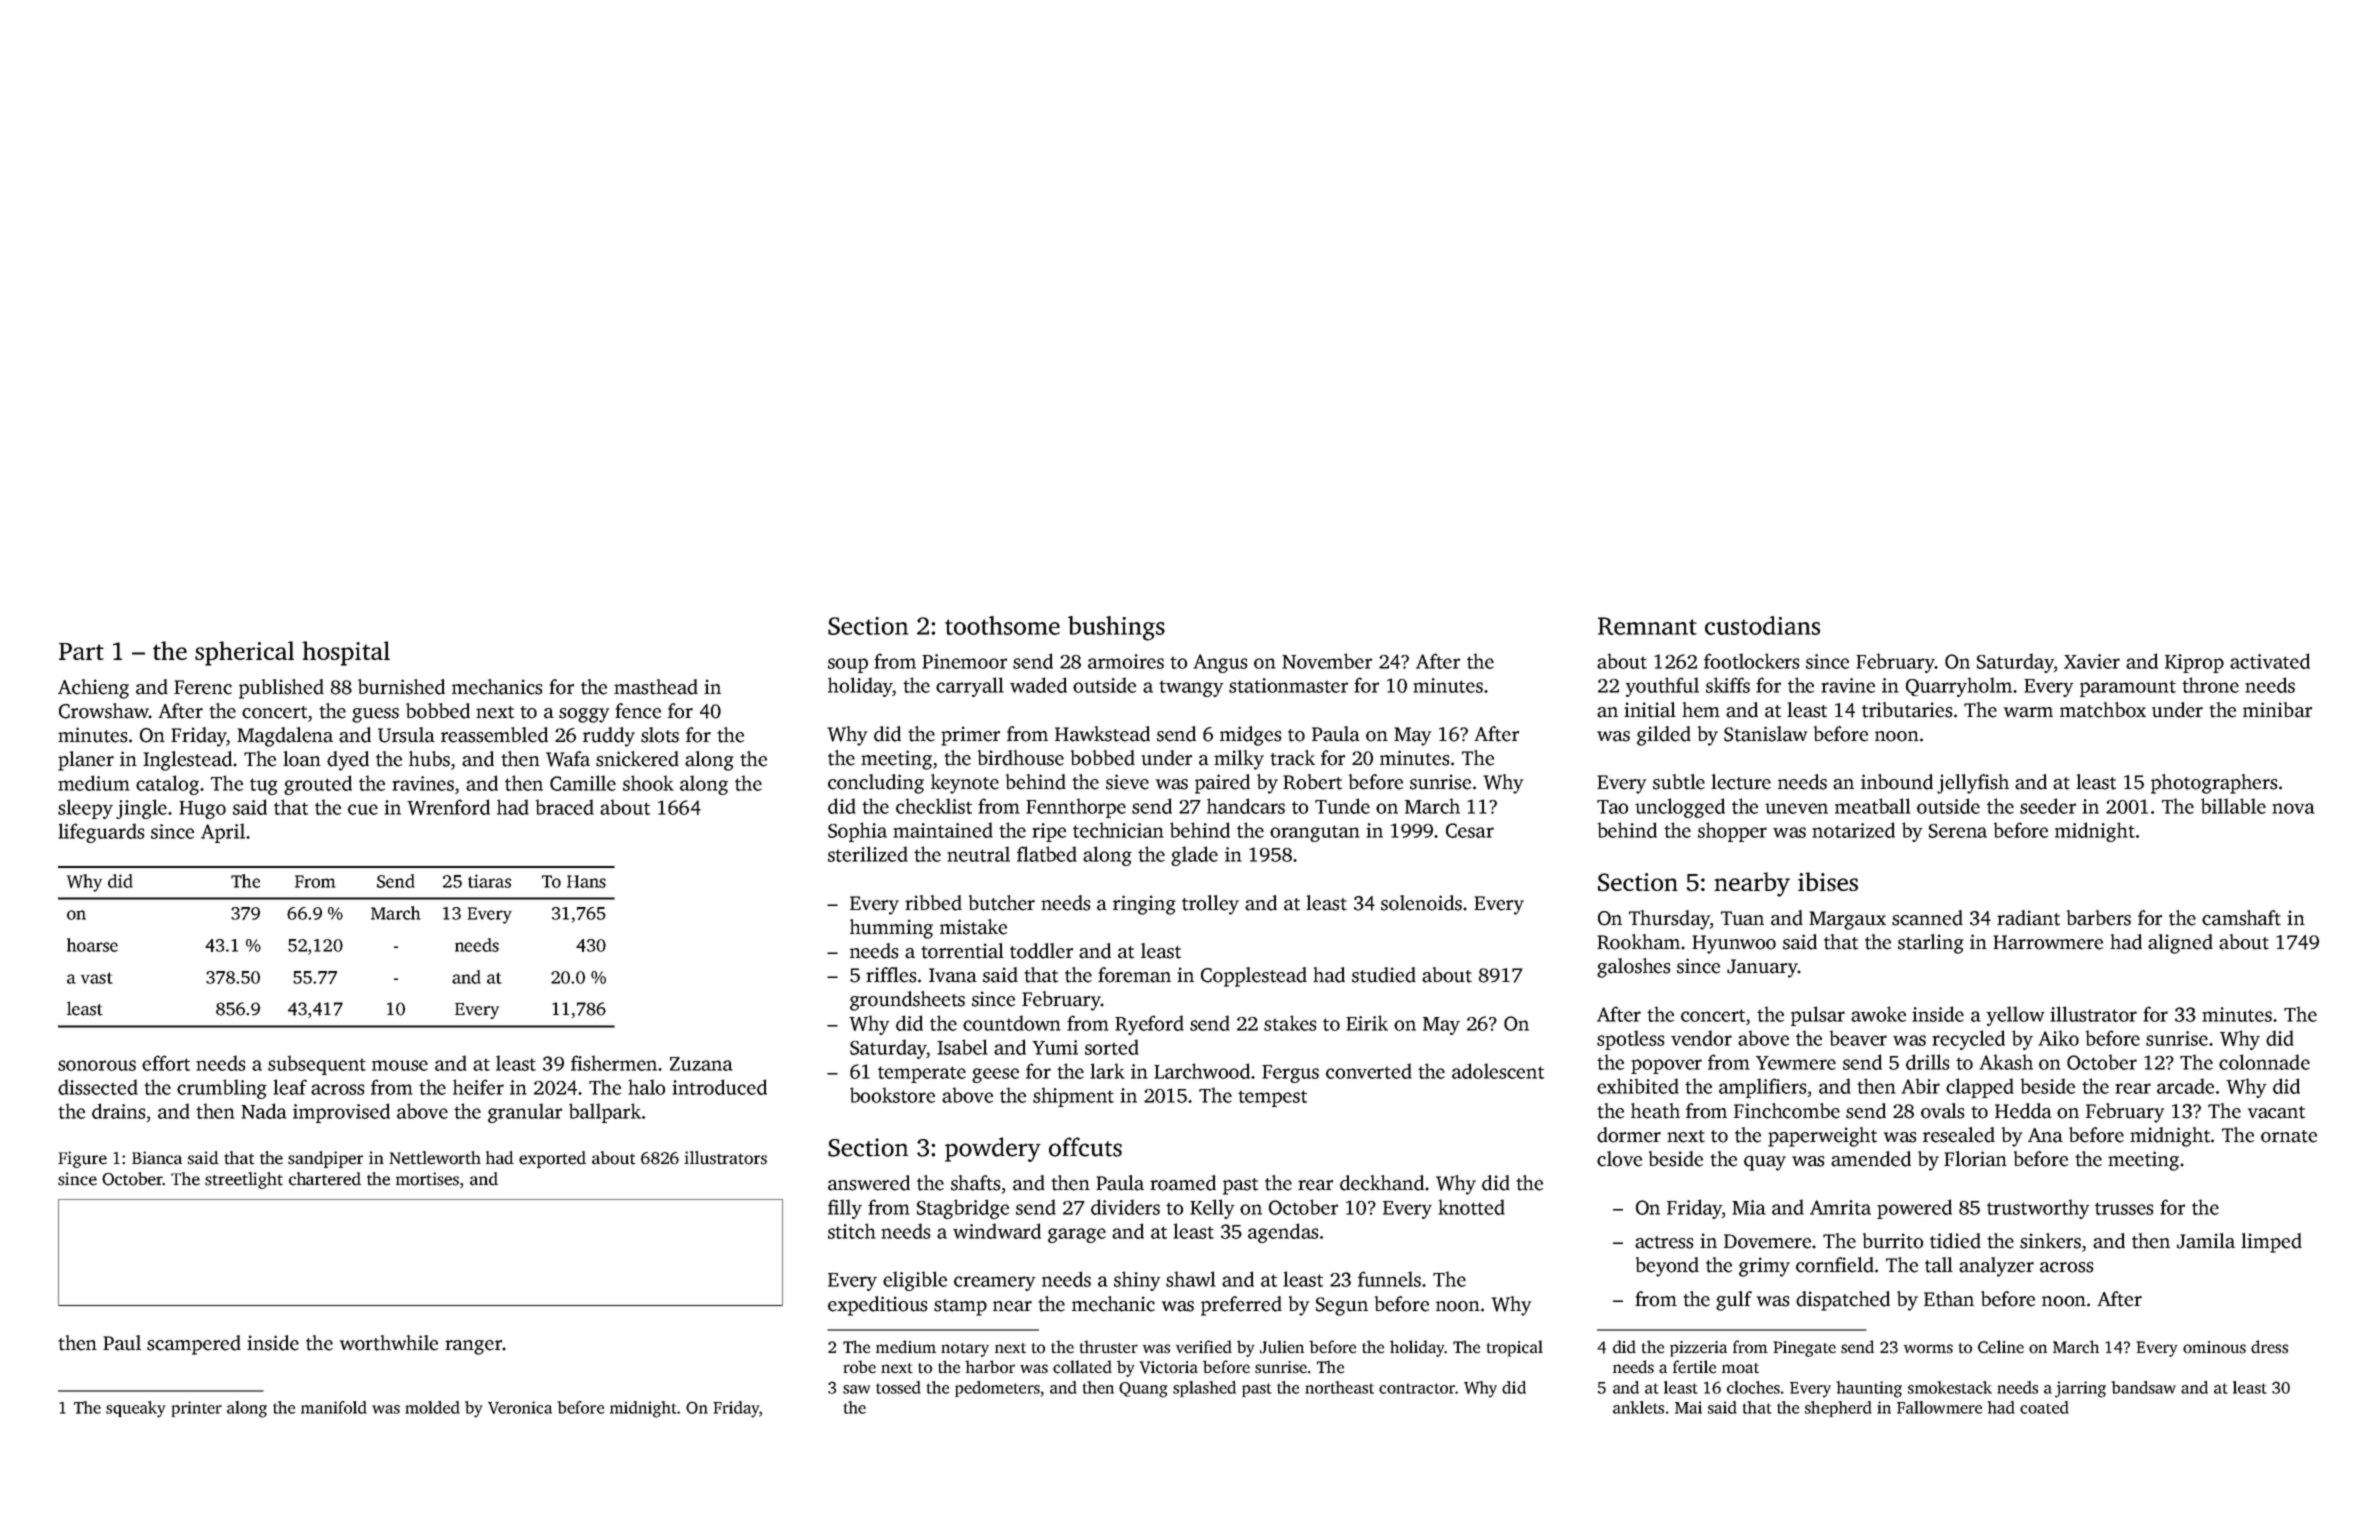  Describe the element at coordinates (81, 651) in the document. I see `Part` at that location.
